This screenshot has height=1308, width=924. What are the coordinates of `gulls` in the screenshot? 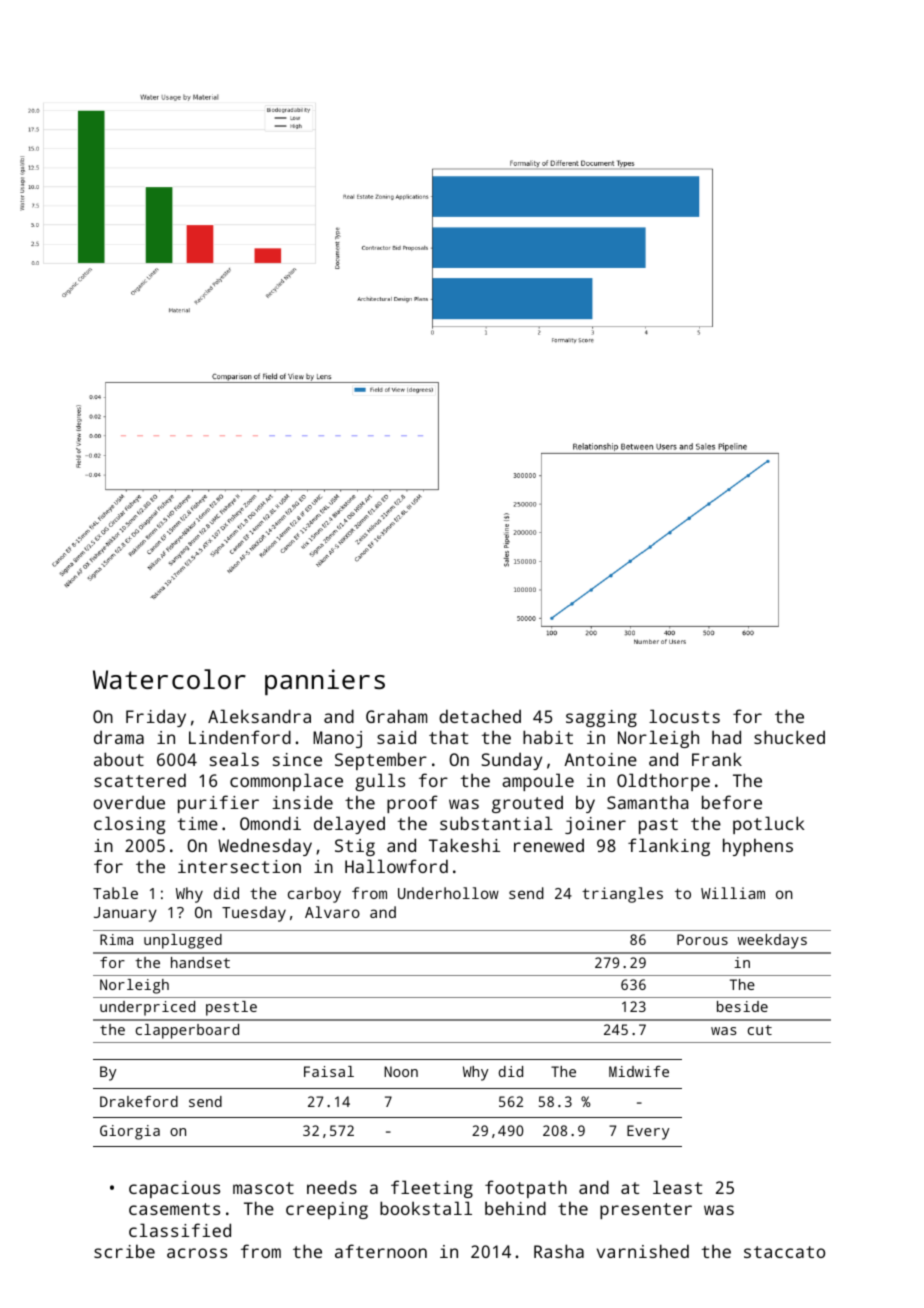 It's located at (380, 782).
